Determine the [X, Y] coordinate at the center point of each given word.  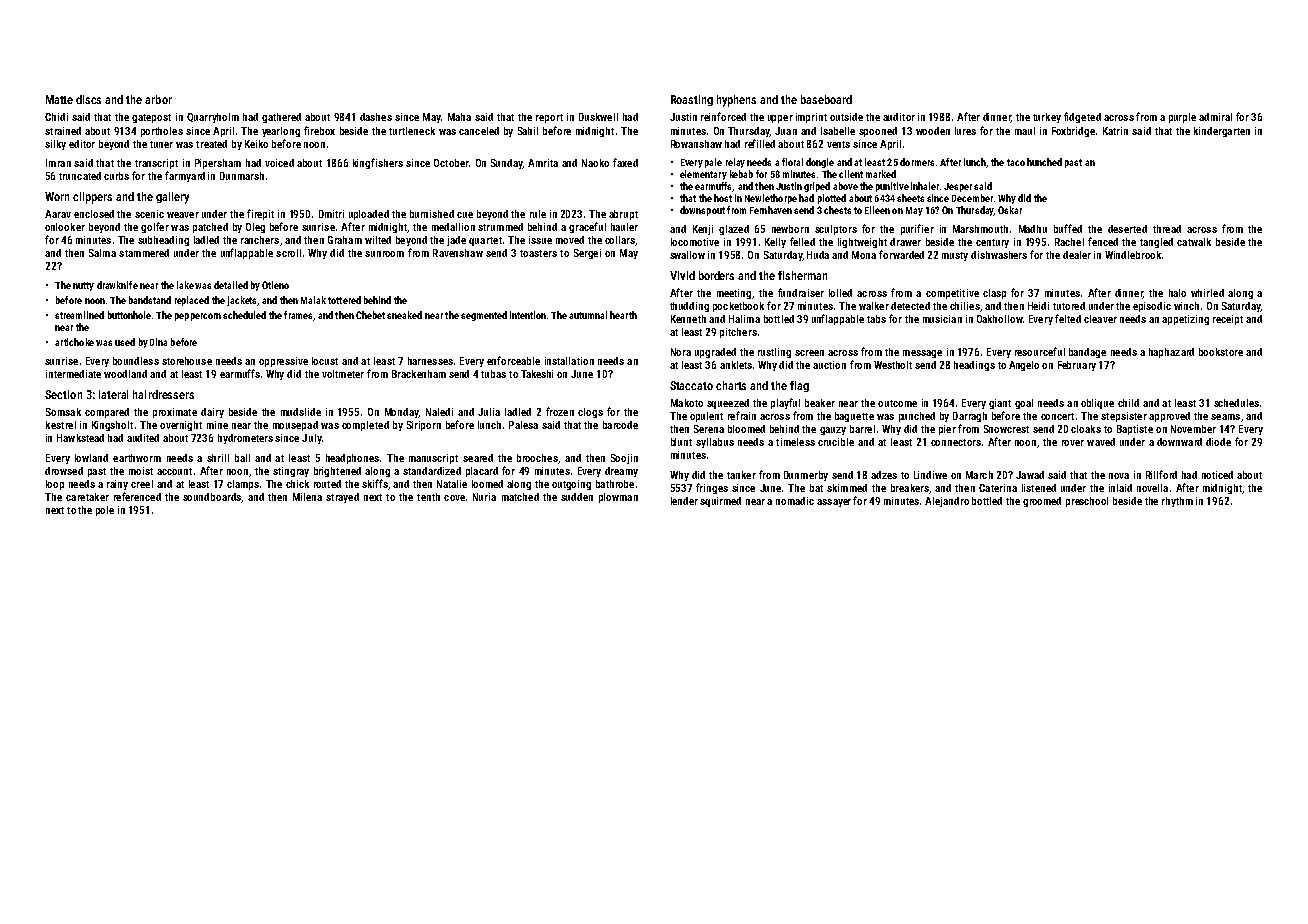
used [125, 342]
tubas [493, 374]
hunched [1044, 162]
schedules [1236, 403]
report [549, 118]
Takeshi [537, 374]
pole [105, 511]
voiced [279, 163]
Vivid [682, 275]
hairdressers [163, 394]
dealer [1077, 255]
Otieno [275, 285]
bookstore [1221, 352]
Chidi [56, 117]
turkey [1047, 118]
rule [538, 214]
